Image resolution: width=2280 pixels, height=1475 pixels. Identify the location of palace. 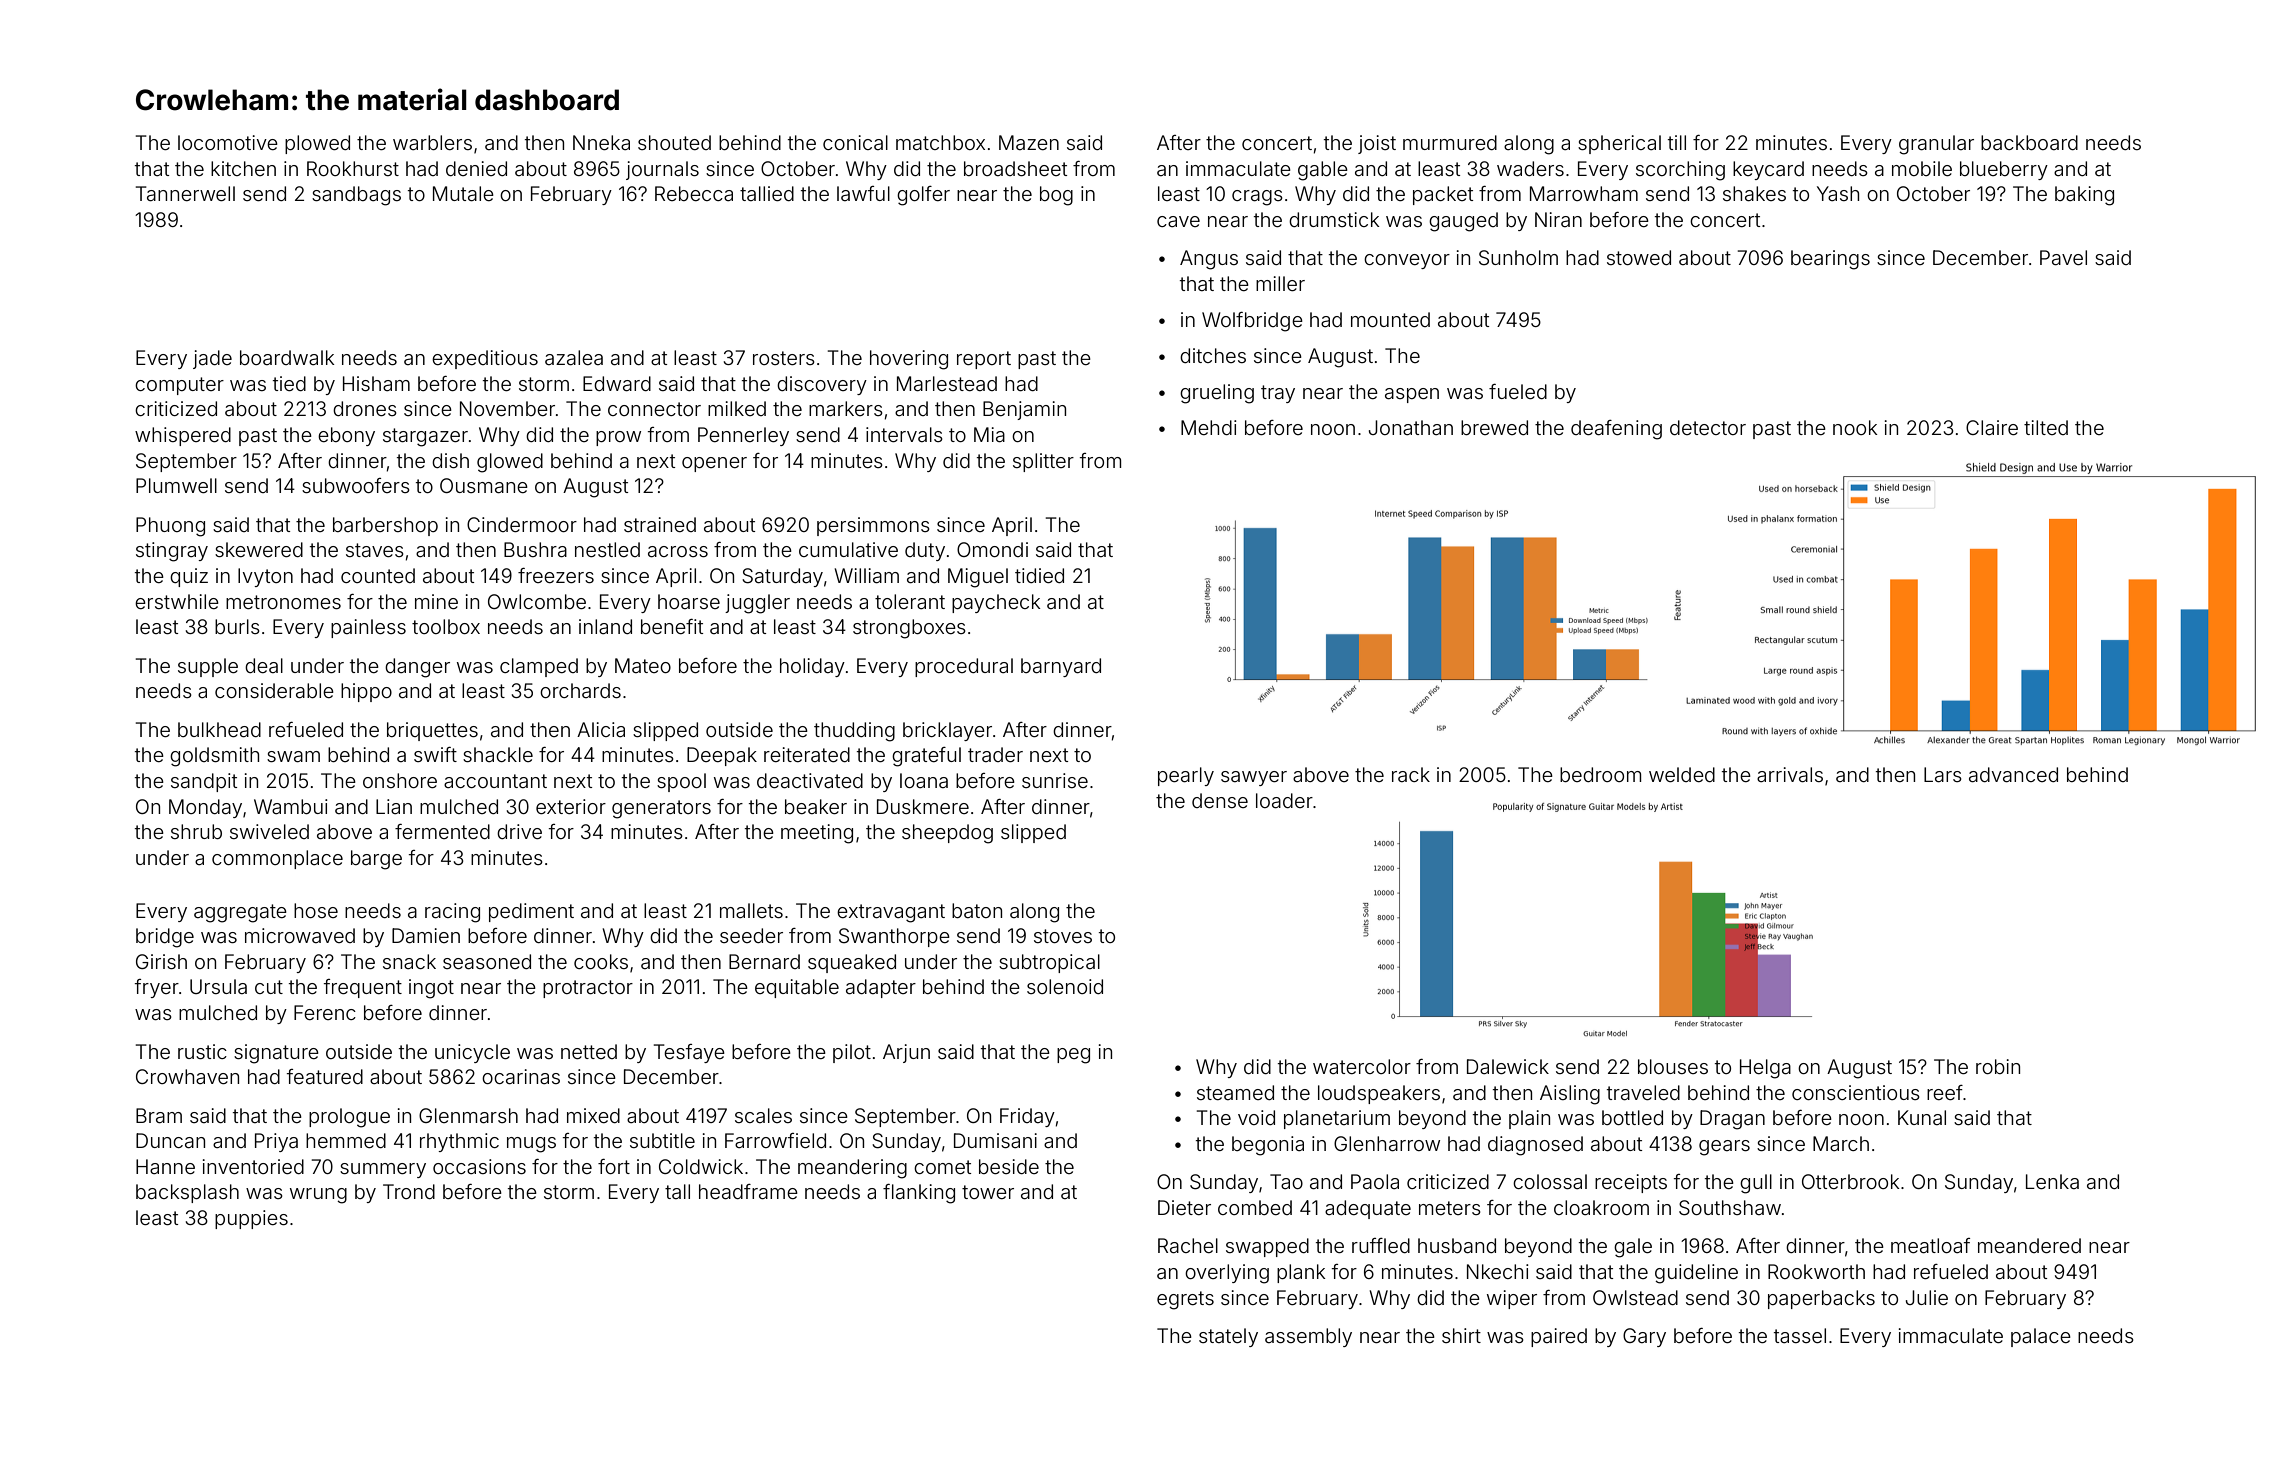
(2041, 1337).
